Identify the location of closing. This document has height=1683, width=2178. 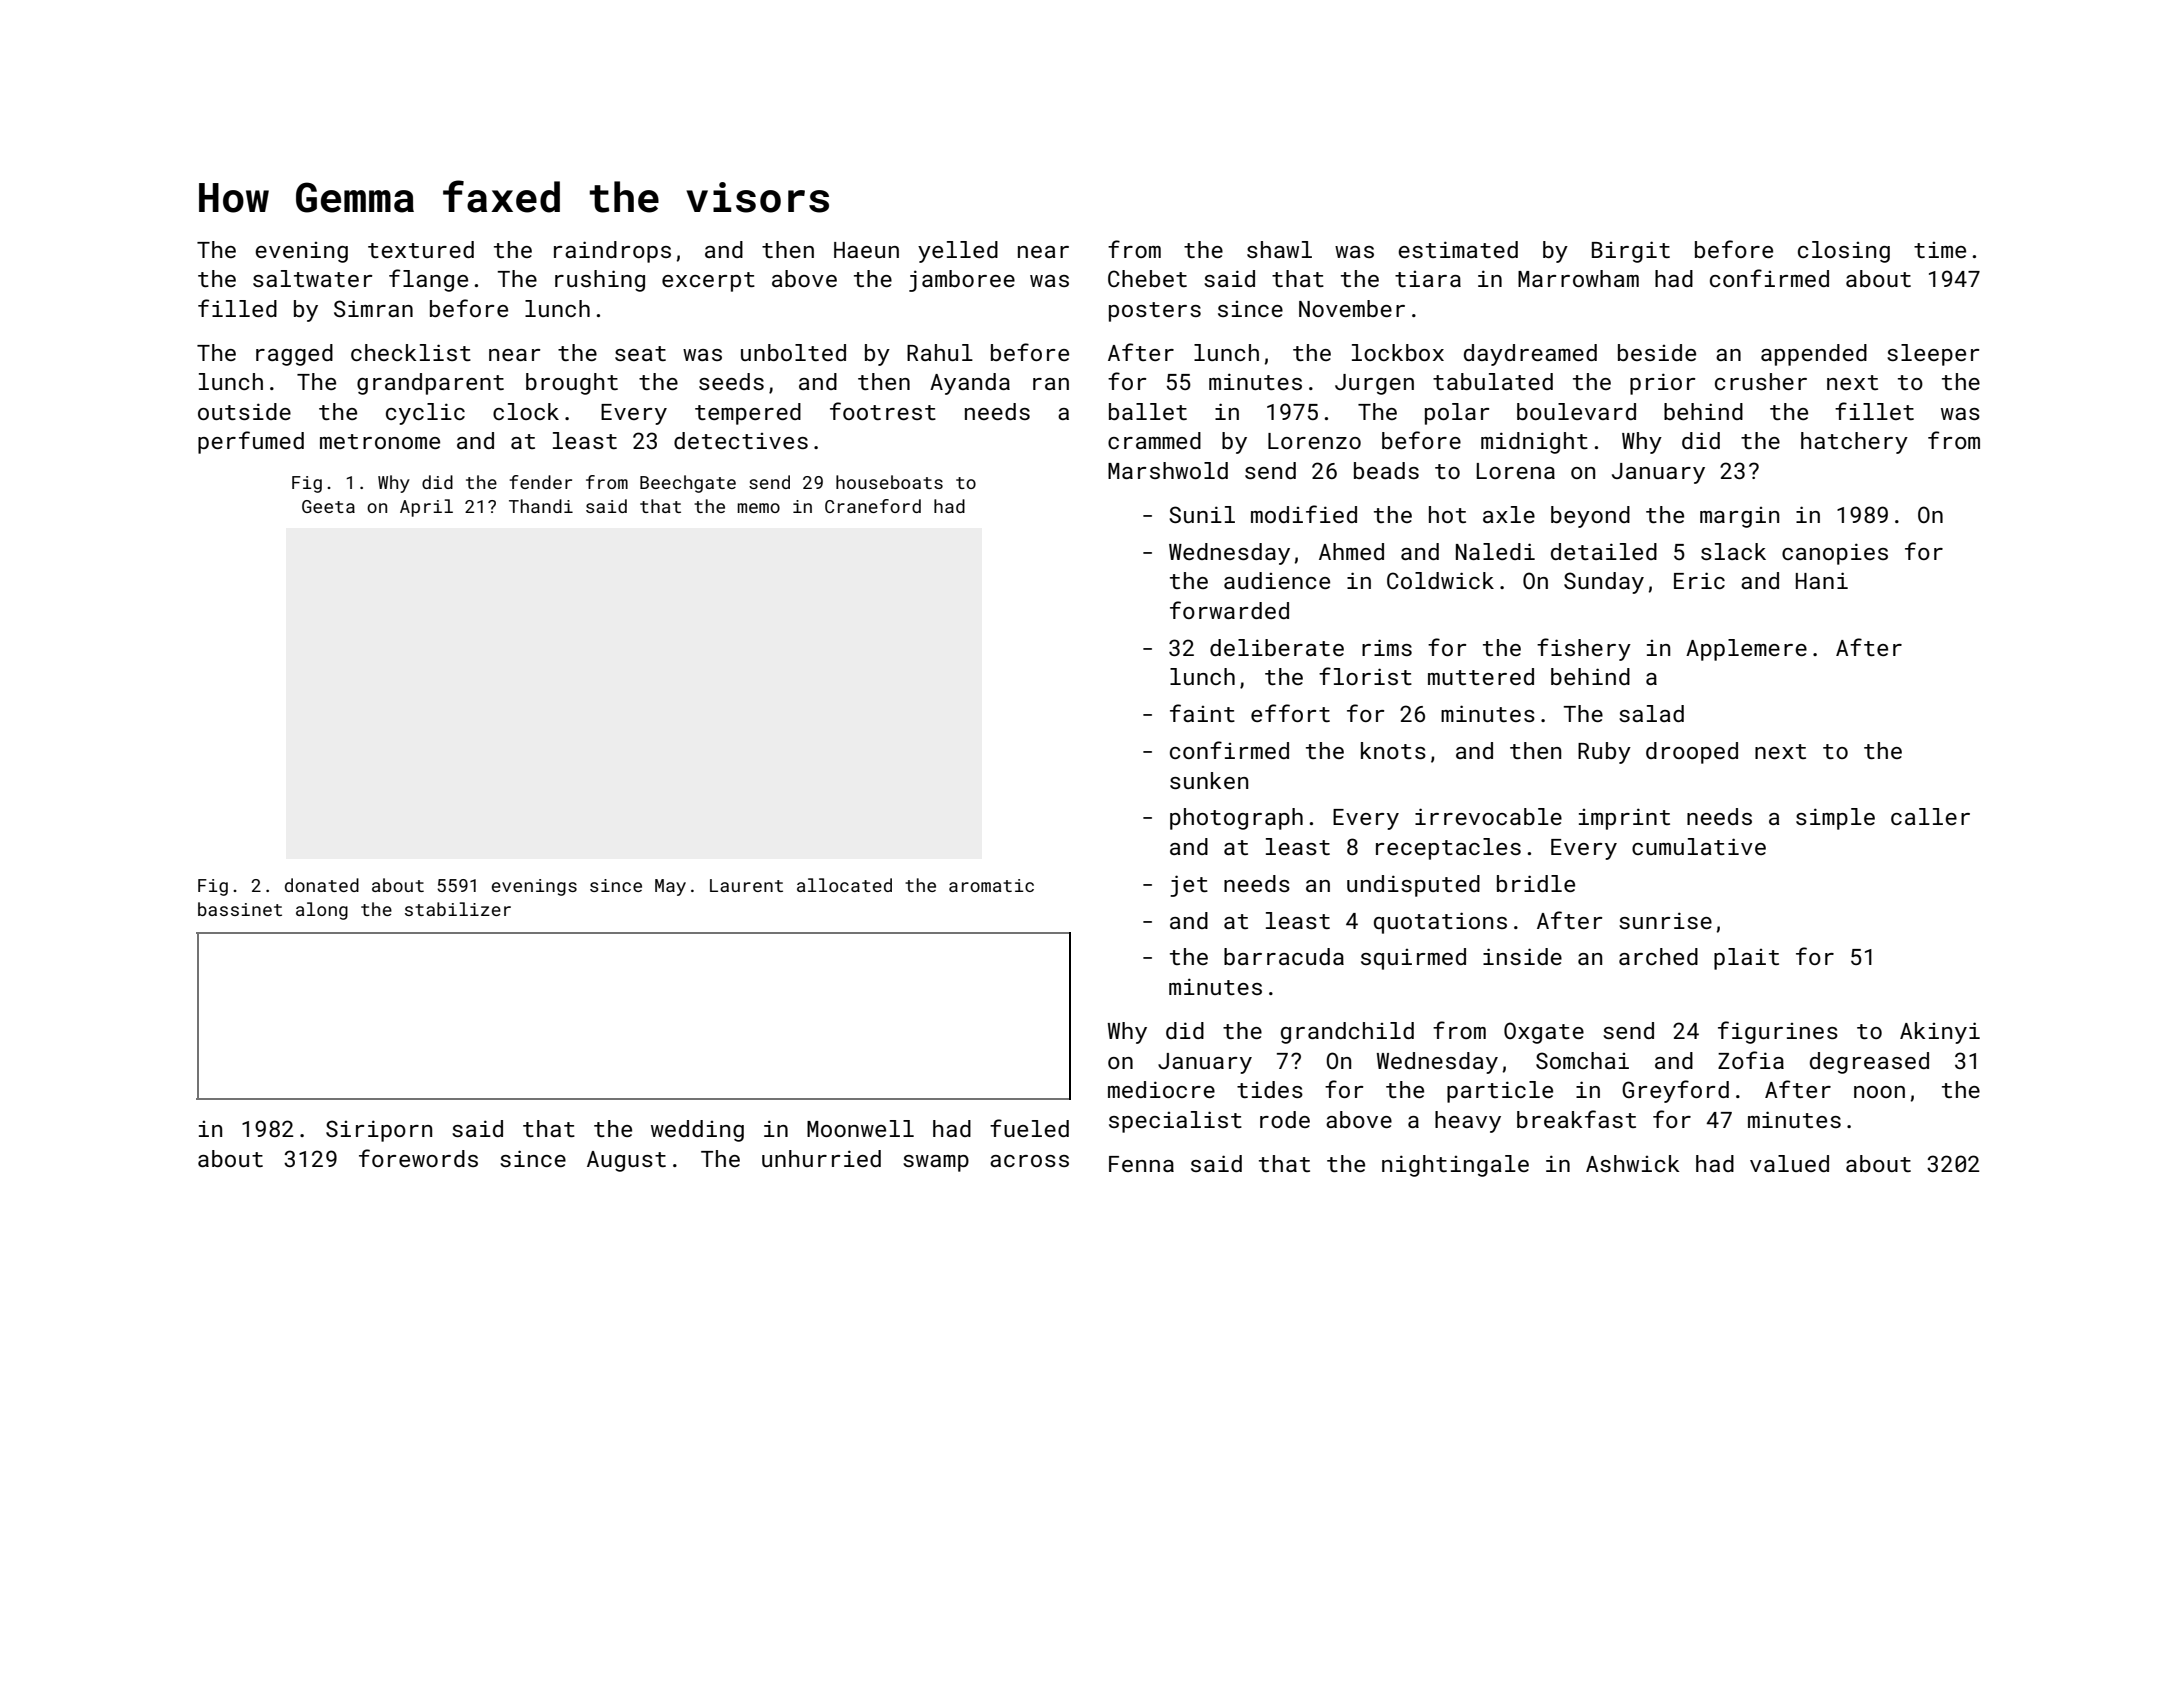
(1844, 252).
